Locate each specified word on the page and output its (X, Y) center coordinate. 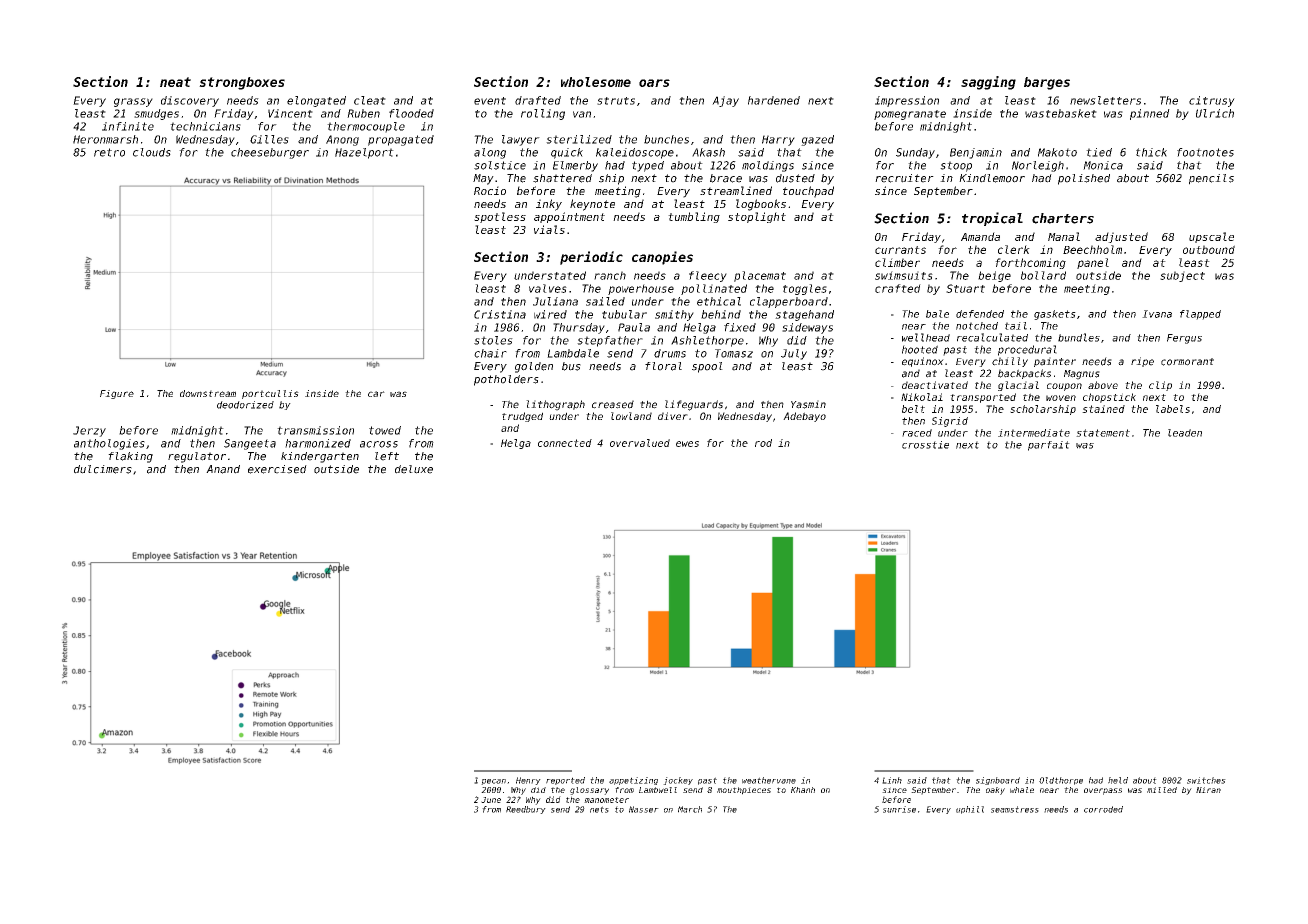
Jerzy (89, 431)
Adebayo (804, 417)
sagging (988, 83)
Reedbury (526, 810)
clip (1160, 386)
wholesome (596, 82)
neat (175, 82)
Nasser (644, 809)
